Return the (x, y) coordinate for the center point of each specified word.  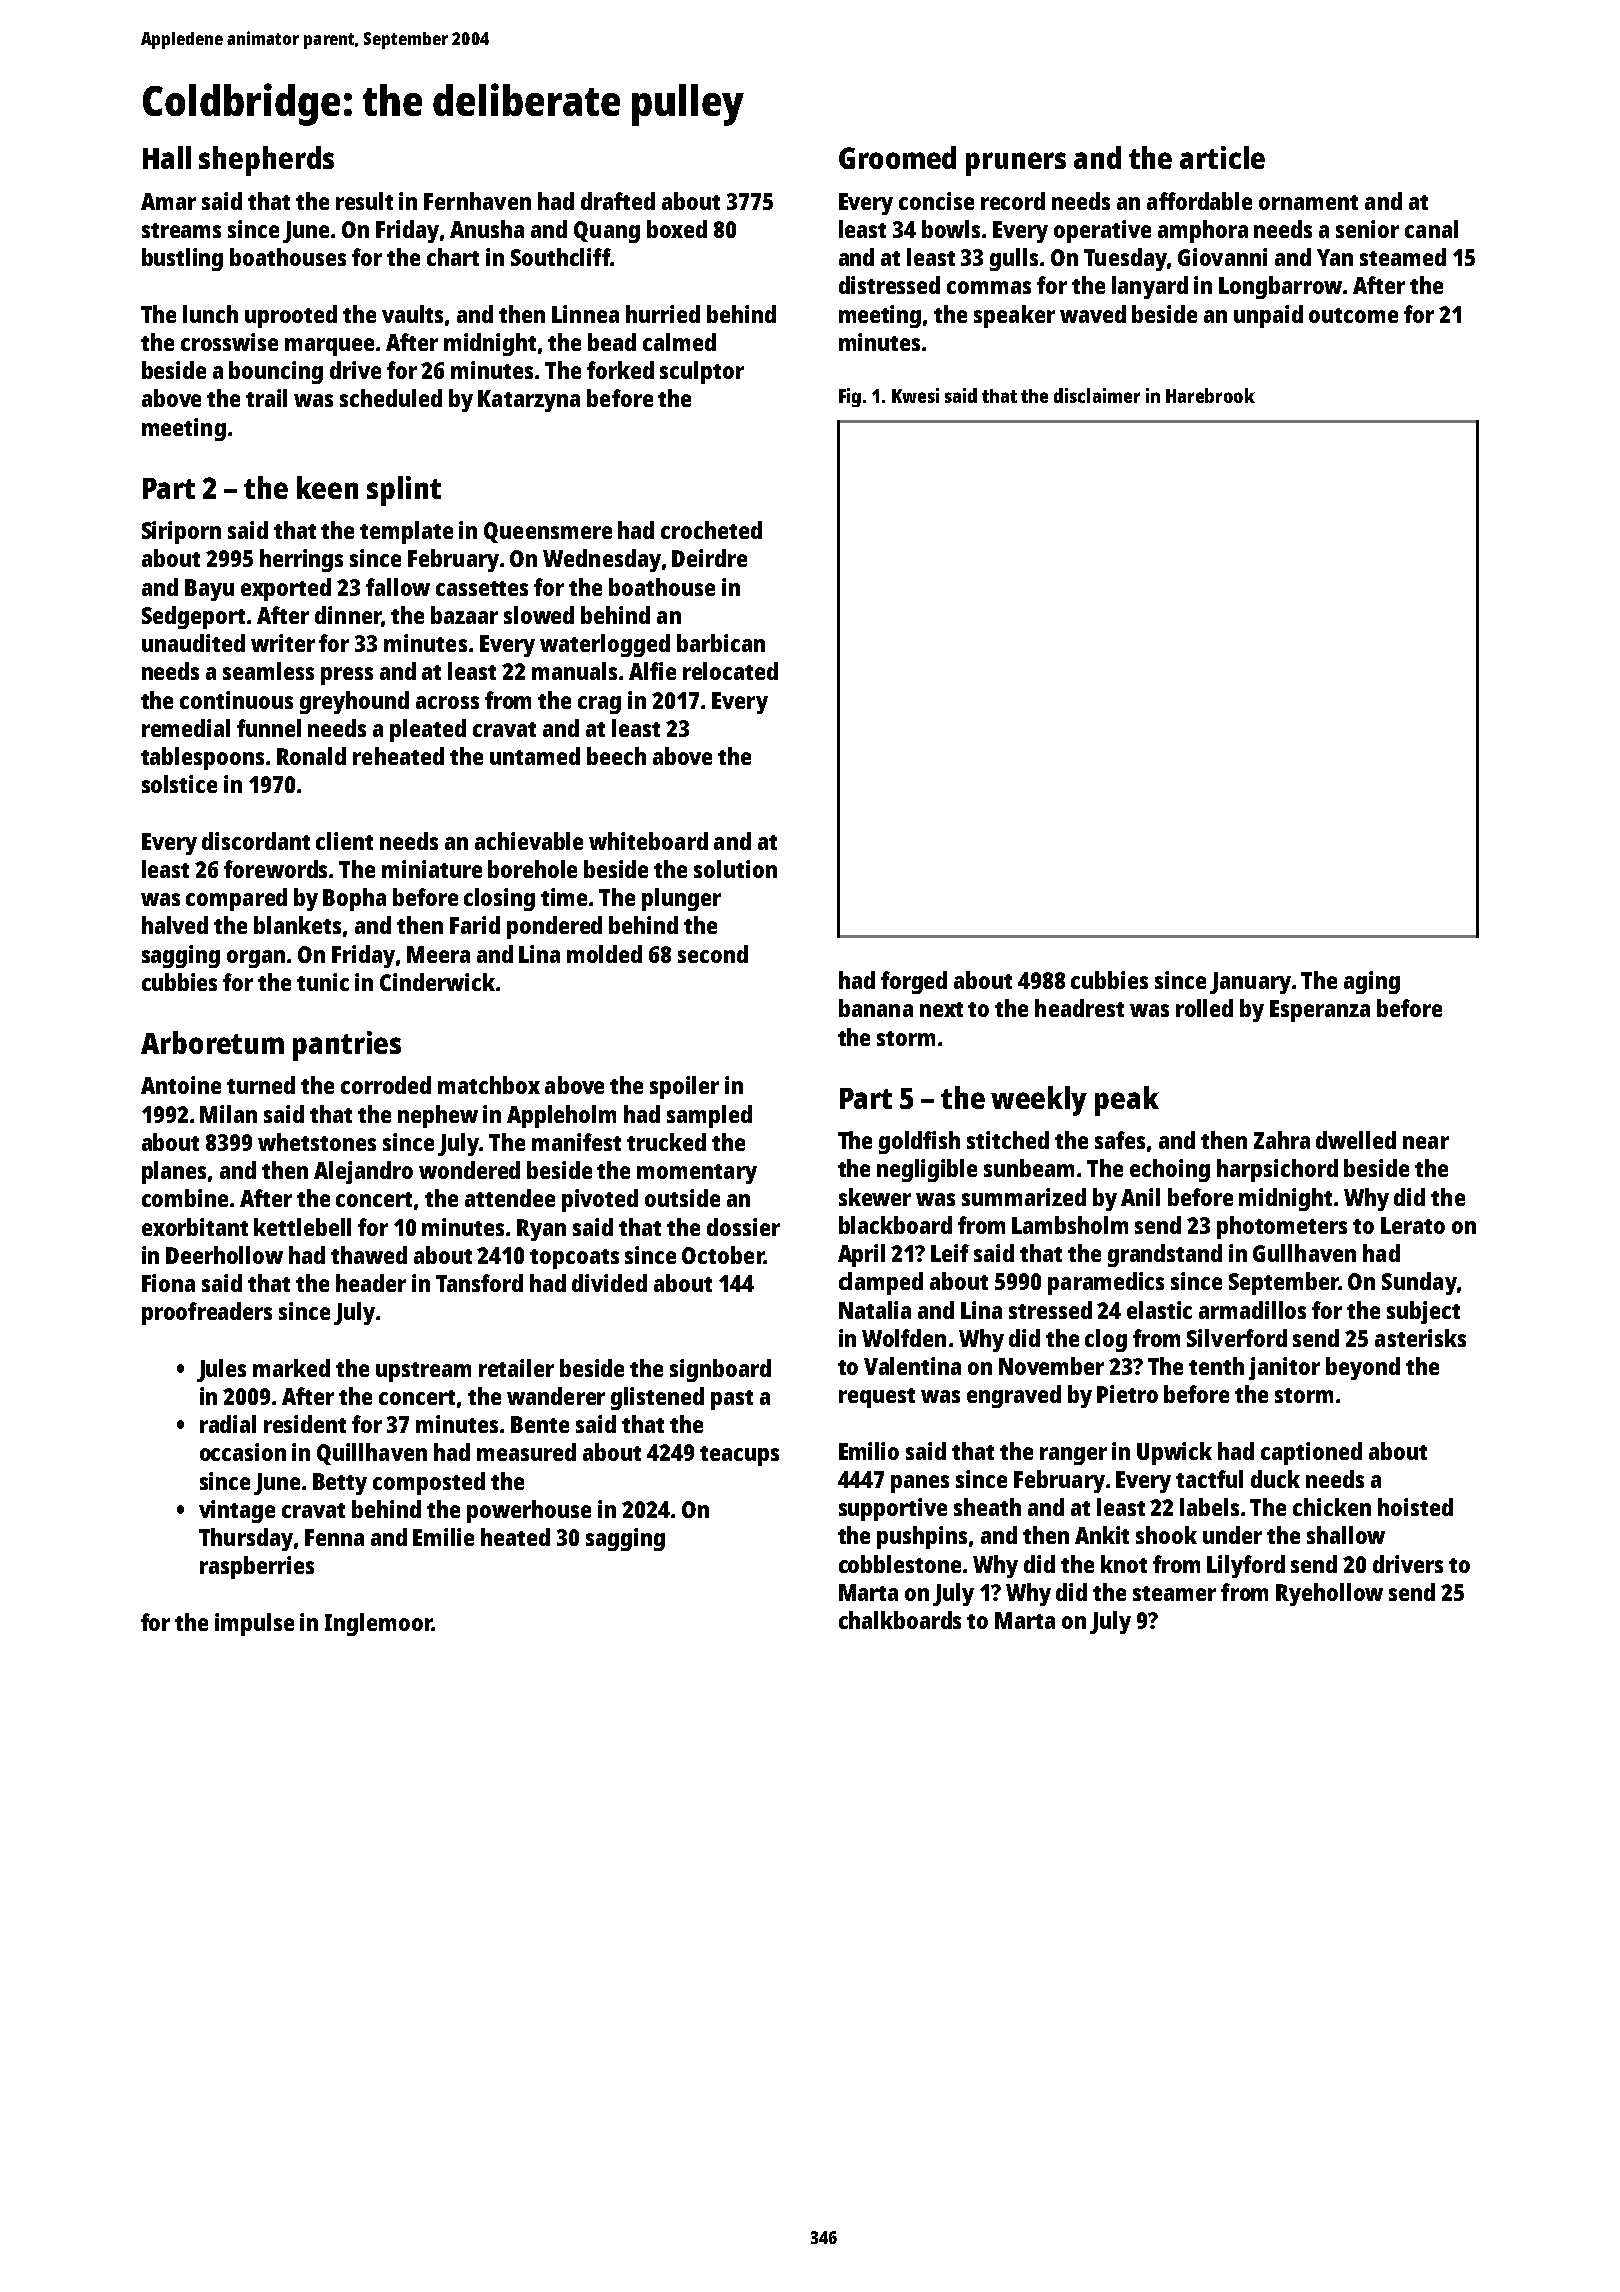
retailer (516, 1368)
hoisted (1415, 1507)
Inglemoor (378, 1624)
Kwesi (915, 395)
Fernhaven (477, 201)
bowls (951, 229)
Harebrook (1210, 395)
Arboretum (212, 1042)
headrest (1079, 1008)
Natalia (875, 1310)
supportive (893, 1509)
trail (266, 398)
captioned (1311, 1453)
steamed (1403, 257)
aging (1372, 982)
